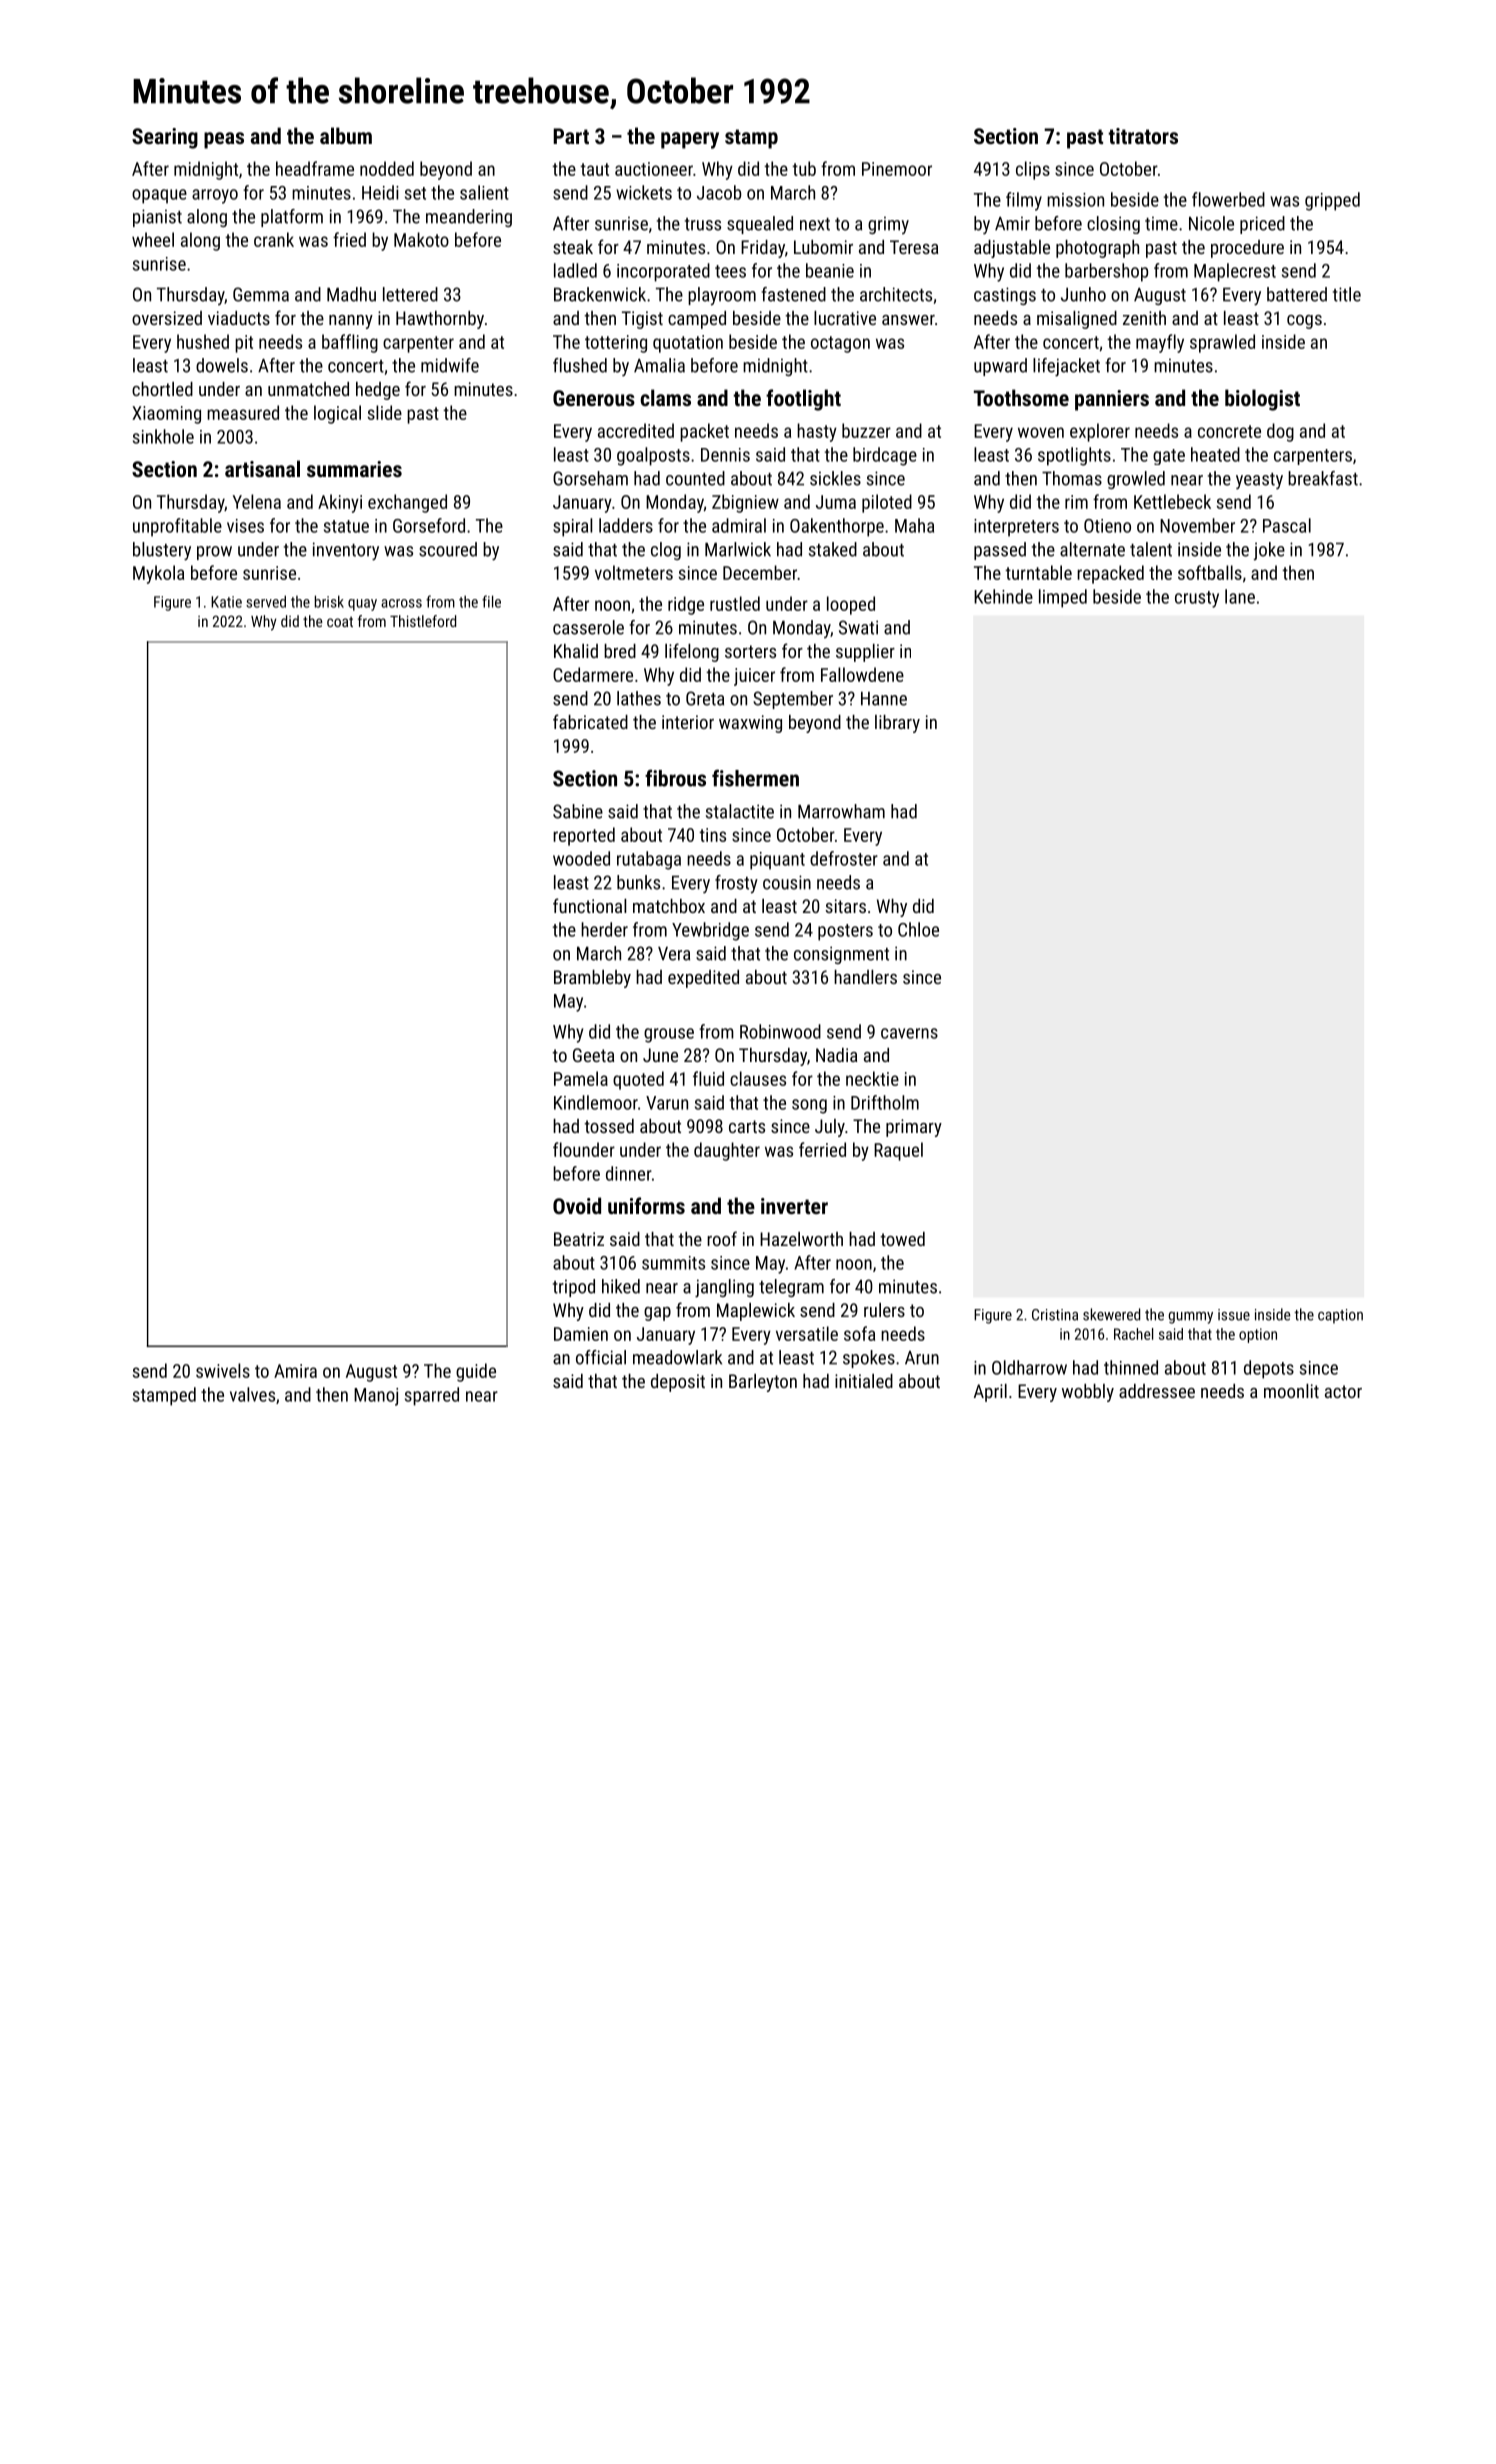 This image has width=1496, height=2464. I want to click on fishermen, so click(755, 778).
